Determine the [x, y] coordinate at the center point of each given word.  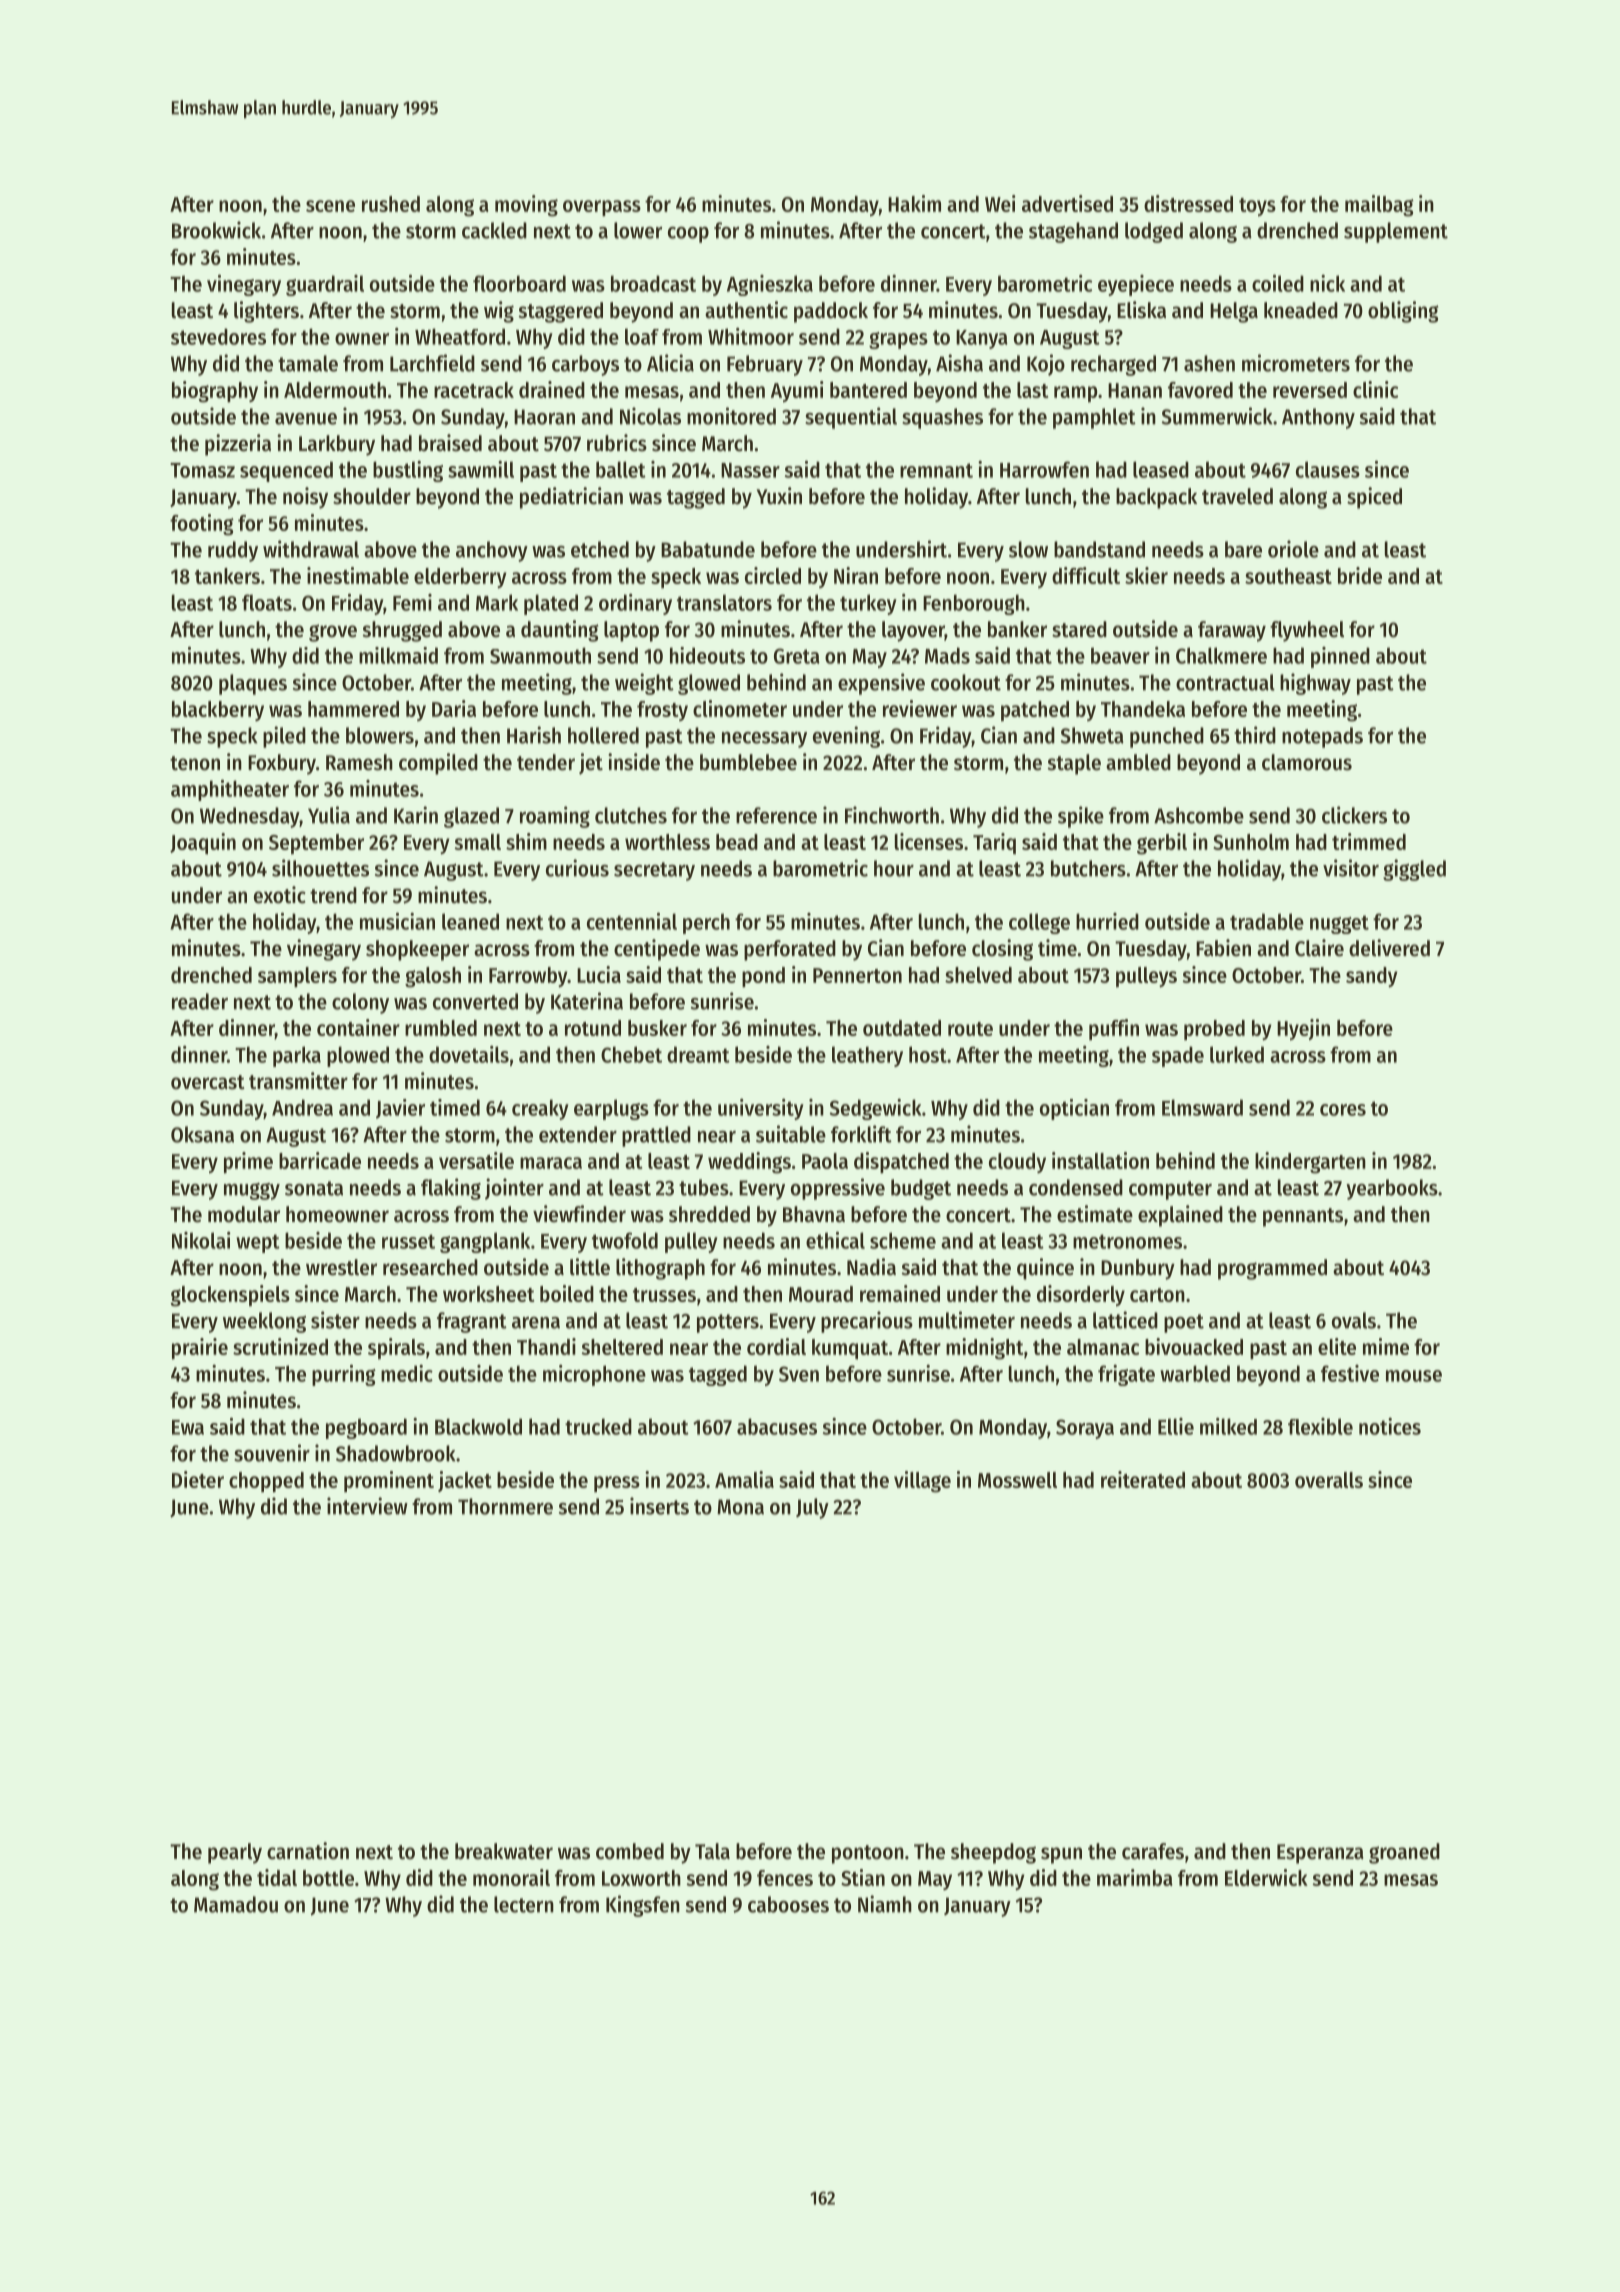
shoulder [372, 496]
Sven [799, 1374]
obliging [1403, 312]
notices [1390, 1426]
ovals [1354, 1320]
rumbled [441, 1028]
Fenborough [974, 604]
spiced [1374, 498]
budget [921, 1189]
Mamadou [236, 1904]
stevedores [218, 336]
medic [407, 1373]
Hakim [914, 203]
